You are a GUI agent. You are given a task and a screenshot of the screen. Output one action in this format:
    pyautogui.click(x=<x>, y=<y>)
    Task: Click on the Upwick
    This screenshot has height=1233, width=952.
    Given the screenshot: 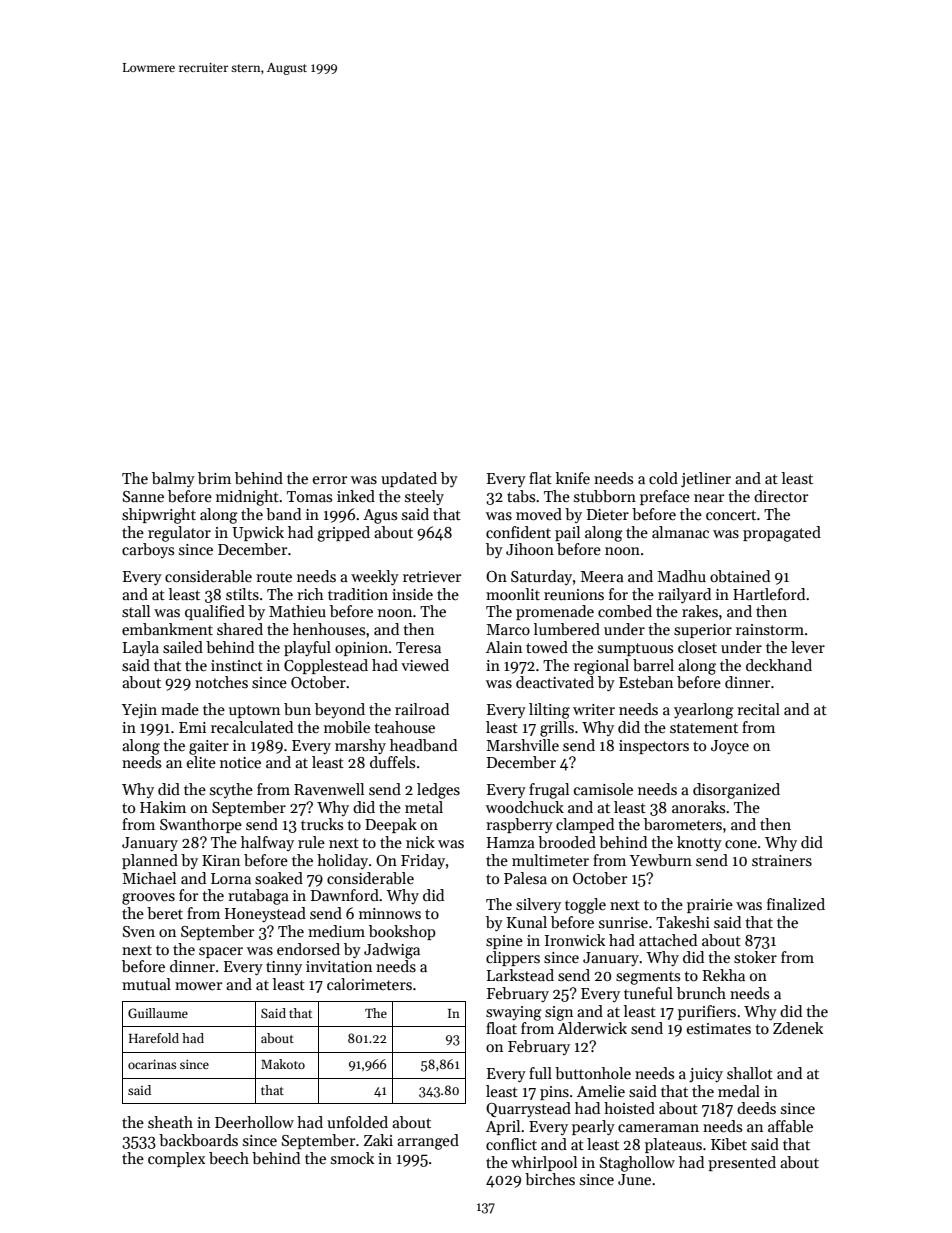 What is the action you would take?
    pyautogui.click(x=258, y=533)
